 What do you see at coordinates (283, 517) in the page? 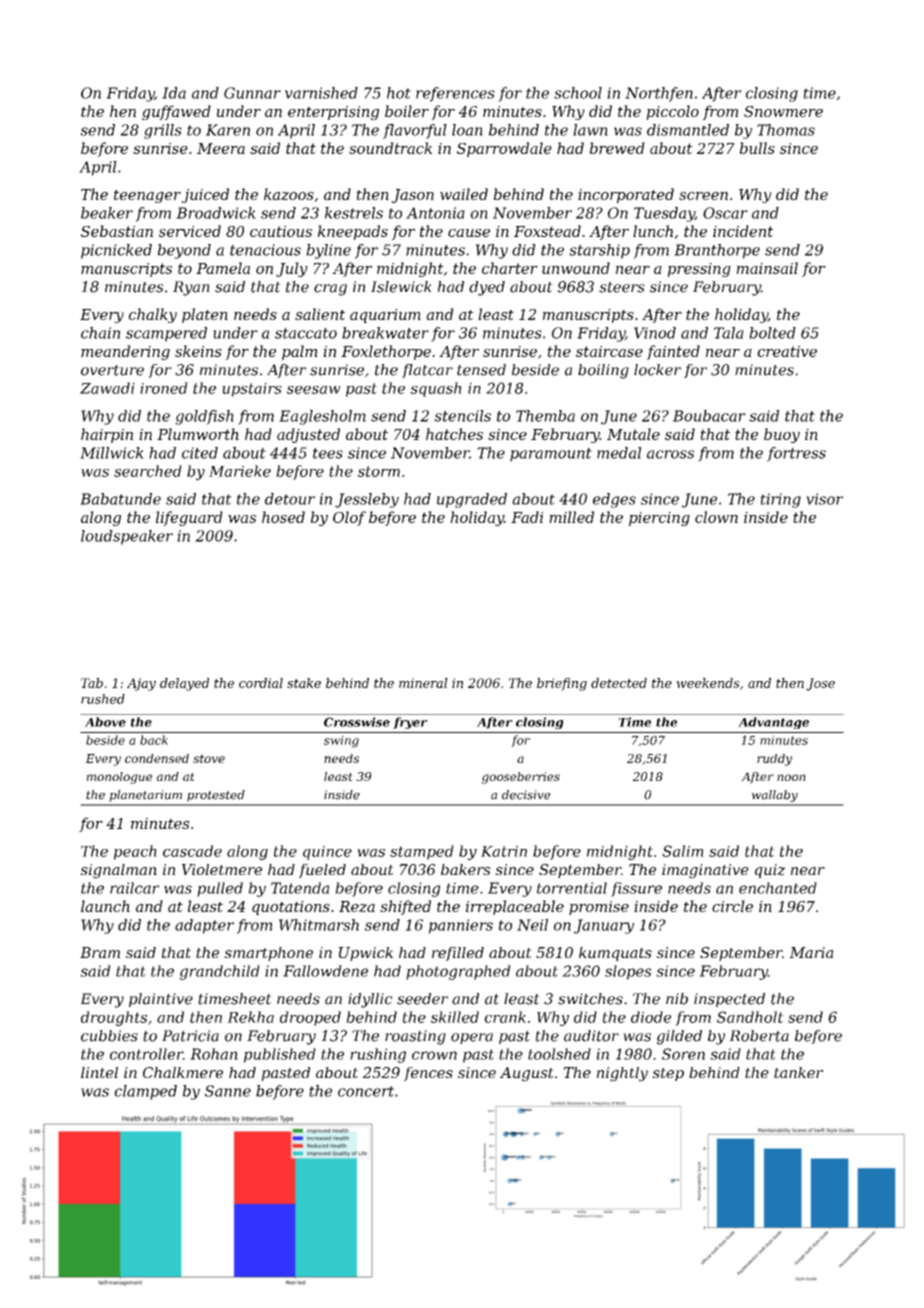
I see `hosed` at bounding box center [283, 517].
